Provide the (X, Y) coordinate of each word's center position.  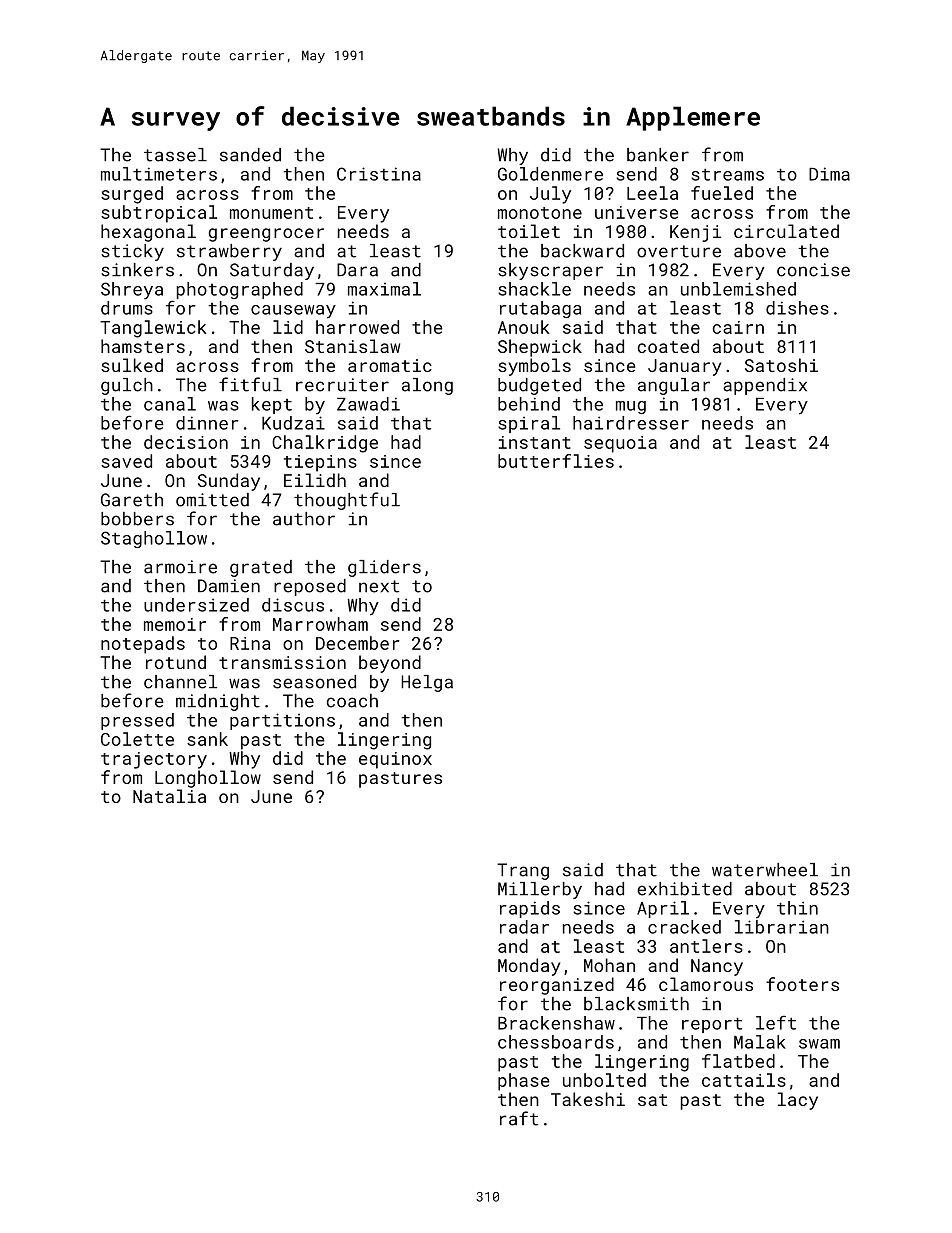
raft (519, 1118)
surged (132, 195)
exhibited (684, 889)
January (684, 367)
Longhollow (208, 779)
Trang (523, 871)
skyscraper (550, 271)
